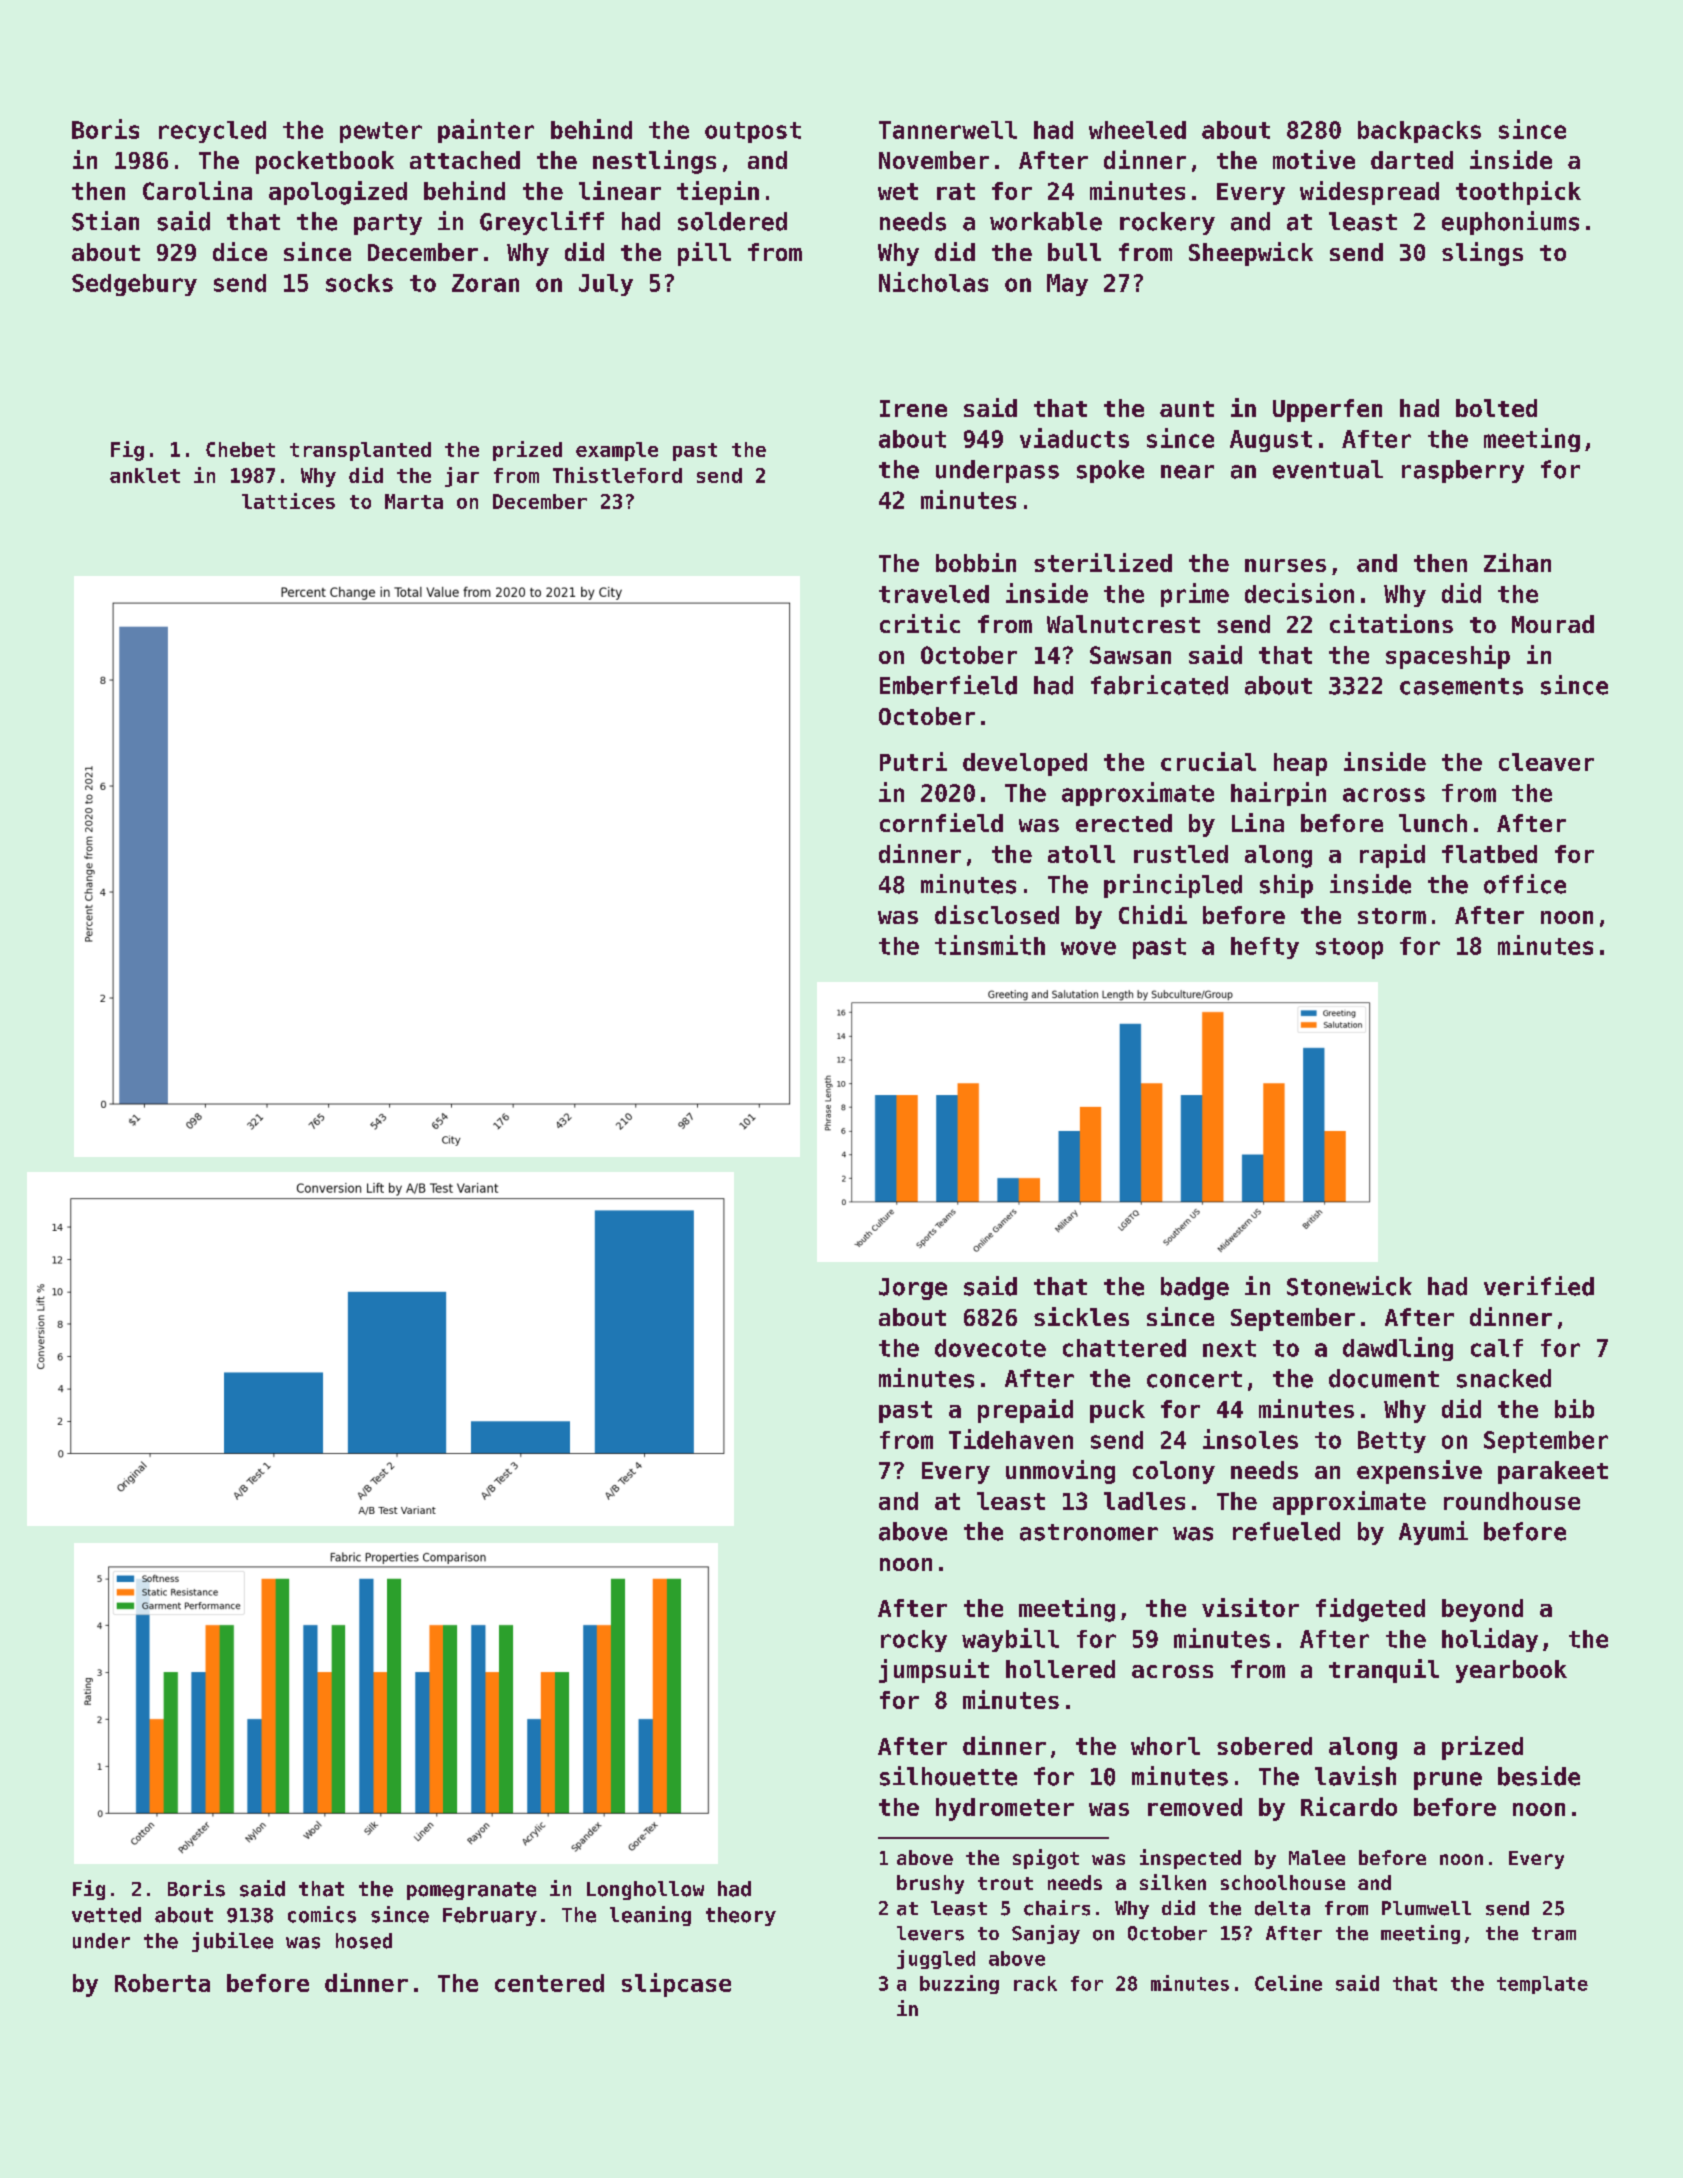 The width and height of the screenshot is (1683, 2178). Describe the element at coordinates (145, 475) in the screenshot. I see `anklet` at that location.
